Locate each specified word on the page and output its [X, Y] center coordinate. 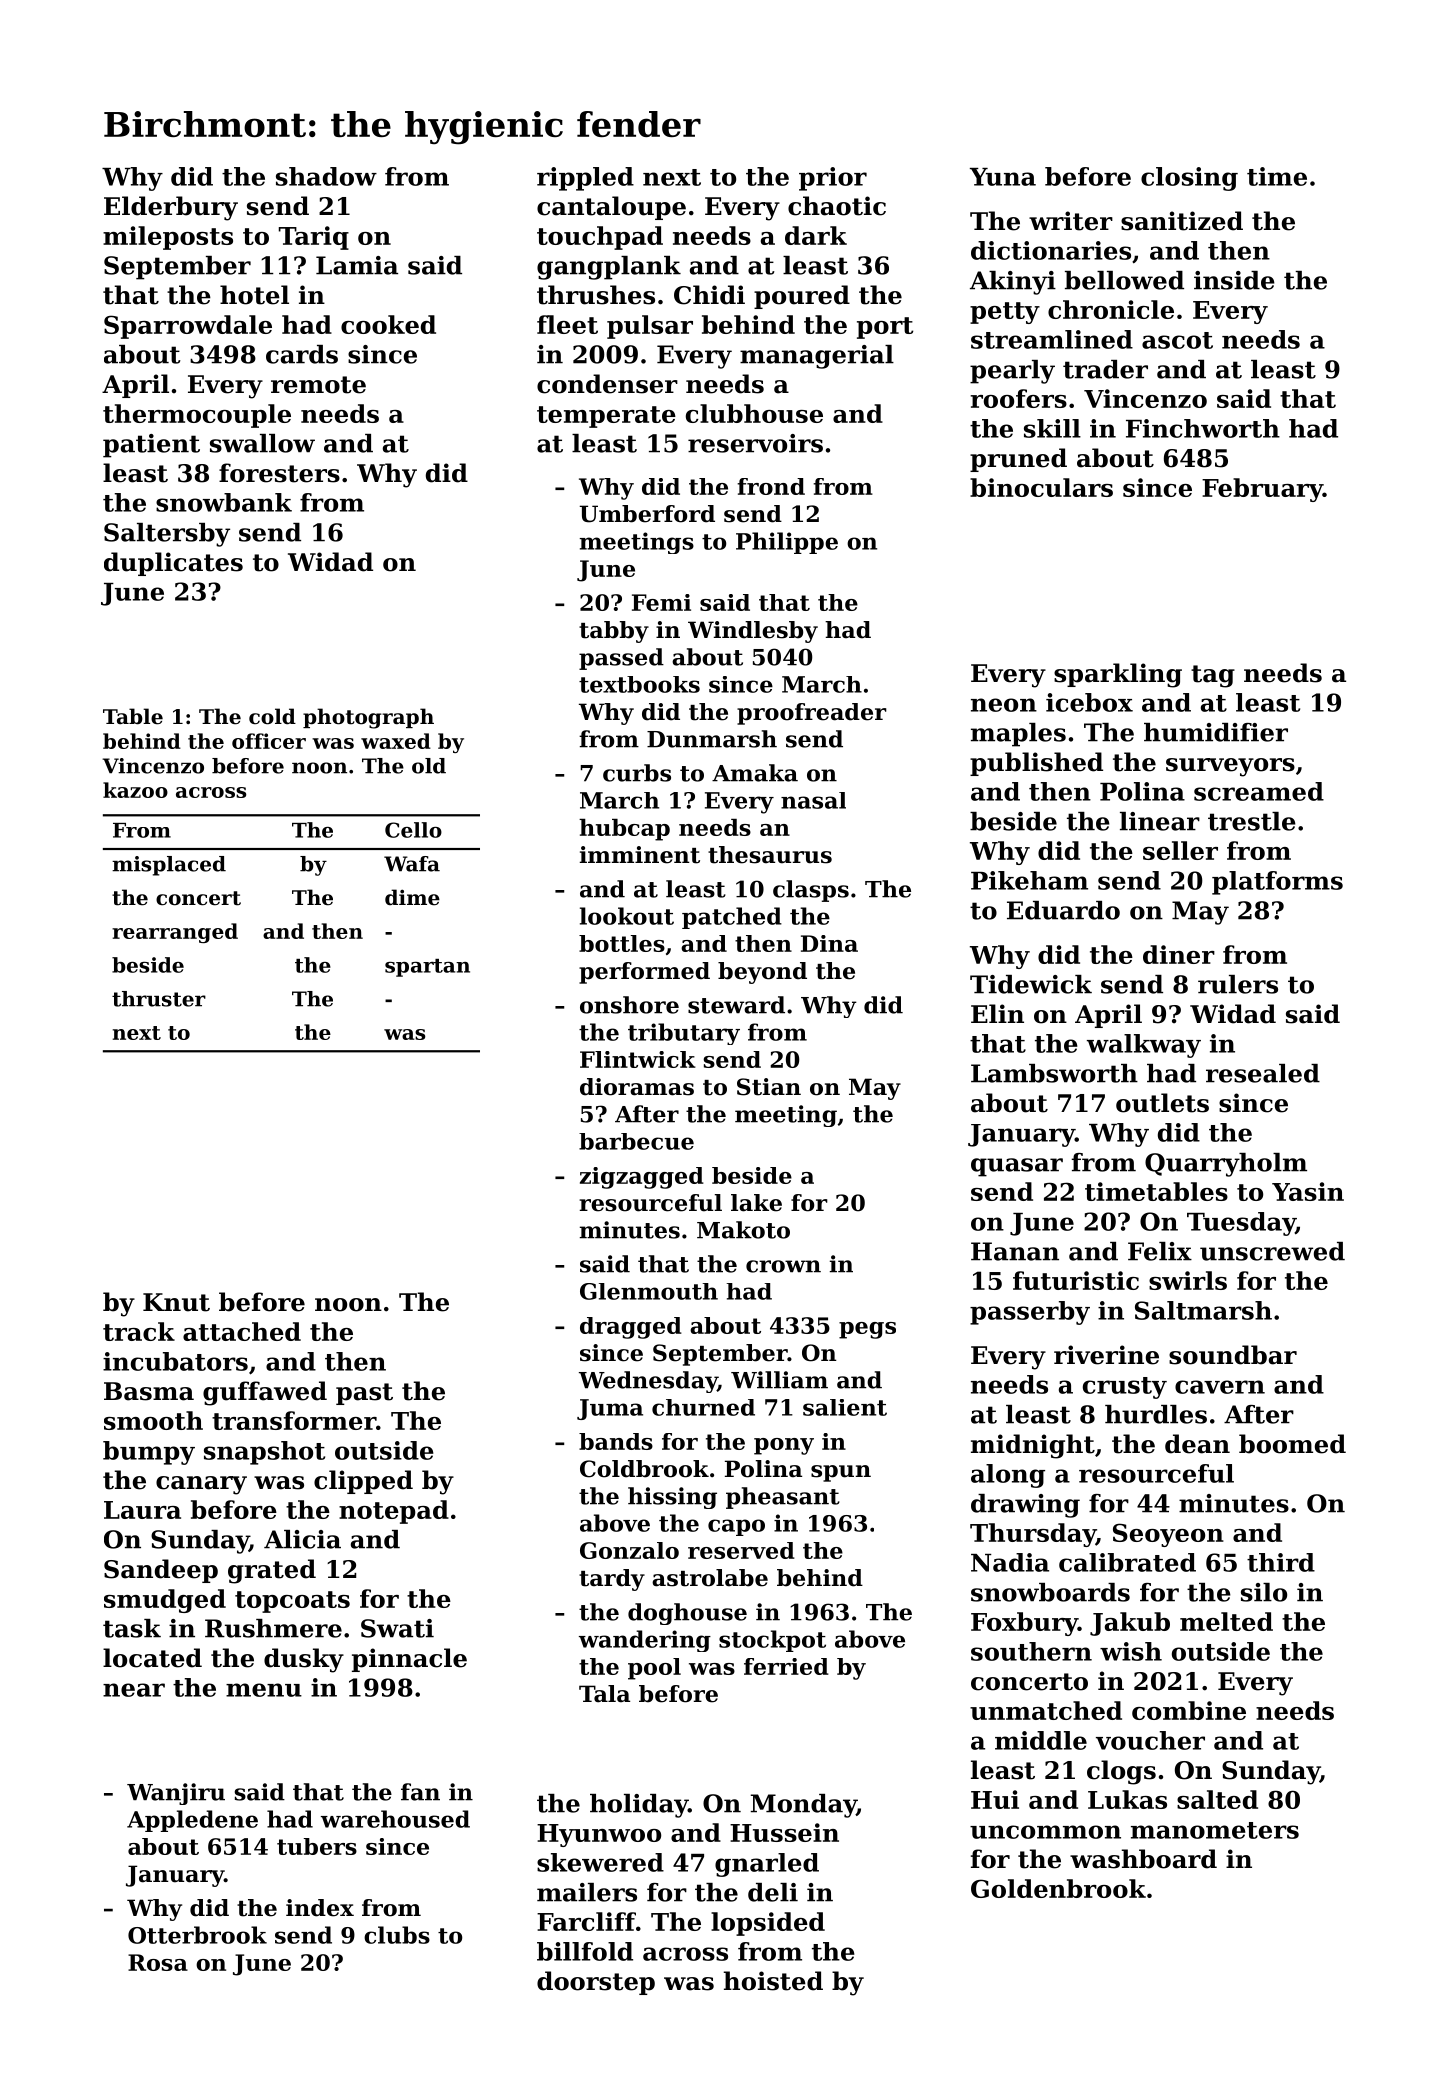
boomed [1292, 1444]
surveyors [1230, 767]
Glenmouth [649, 1291]
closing [1189, 179]
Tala [604, 1694]
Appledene [192, 1821]
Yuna [1003, 177]
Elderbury [171, 208]
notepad [394, 1512]
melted [1226, 1621]
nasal [813, 800]
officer [269, 741]
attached [242, 1331]
